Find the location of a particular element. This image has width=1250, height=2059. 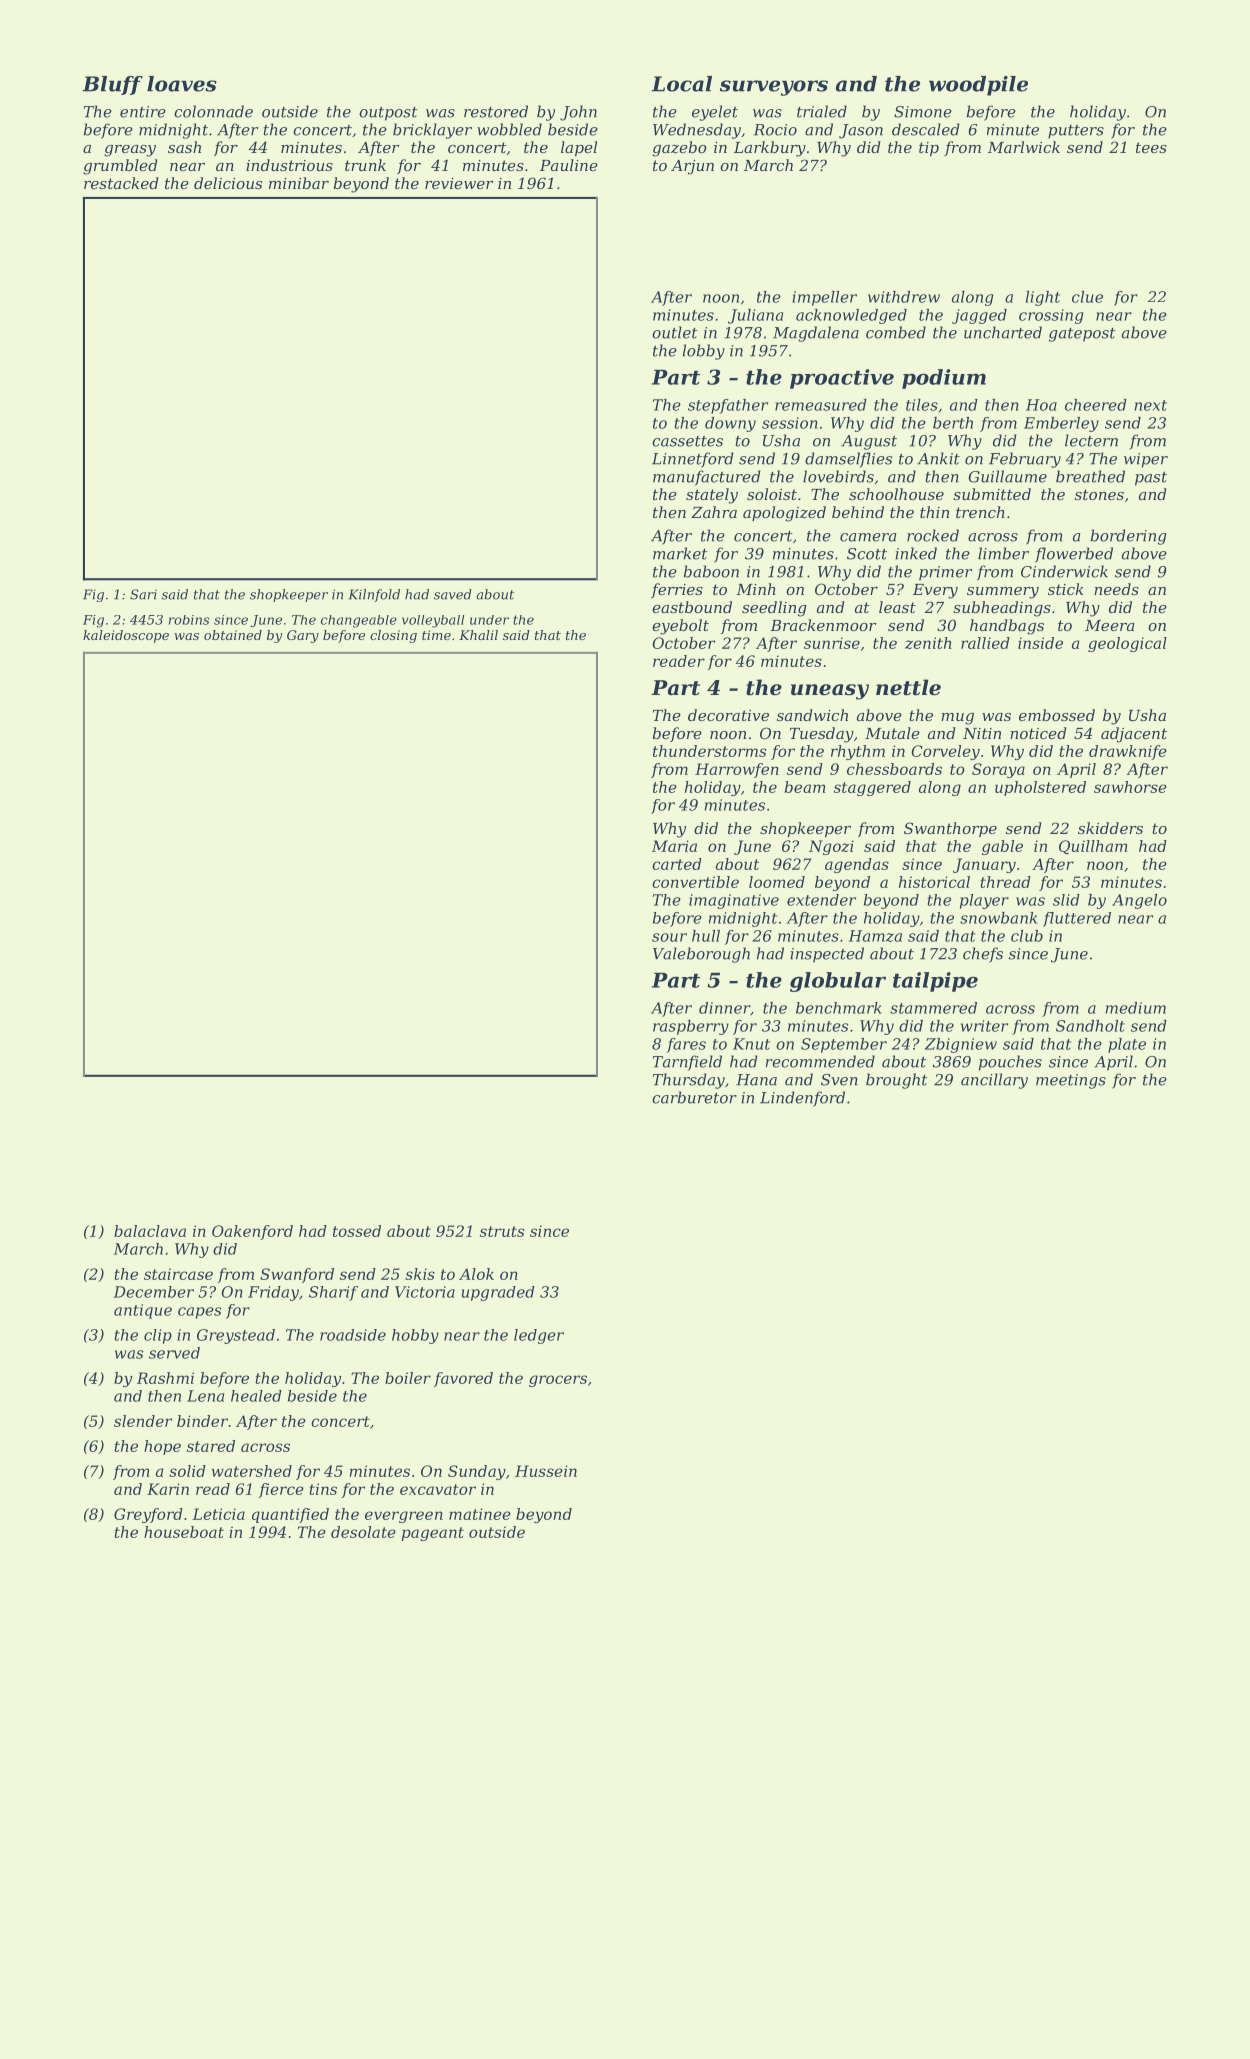

kaleidoscope is located at coordinates (126, 636).
